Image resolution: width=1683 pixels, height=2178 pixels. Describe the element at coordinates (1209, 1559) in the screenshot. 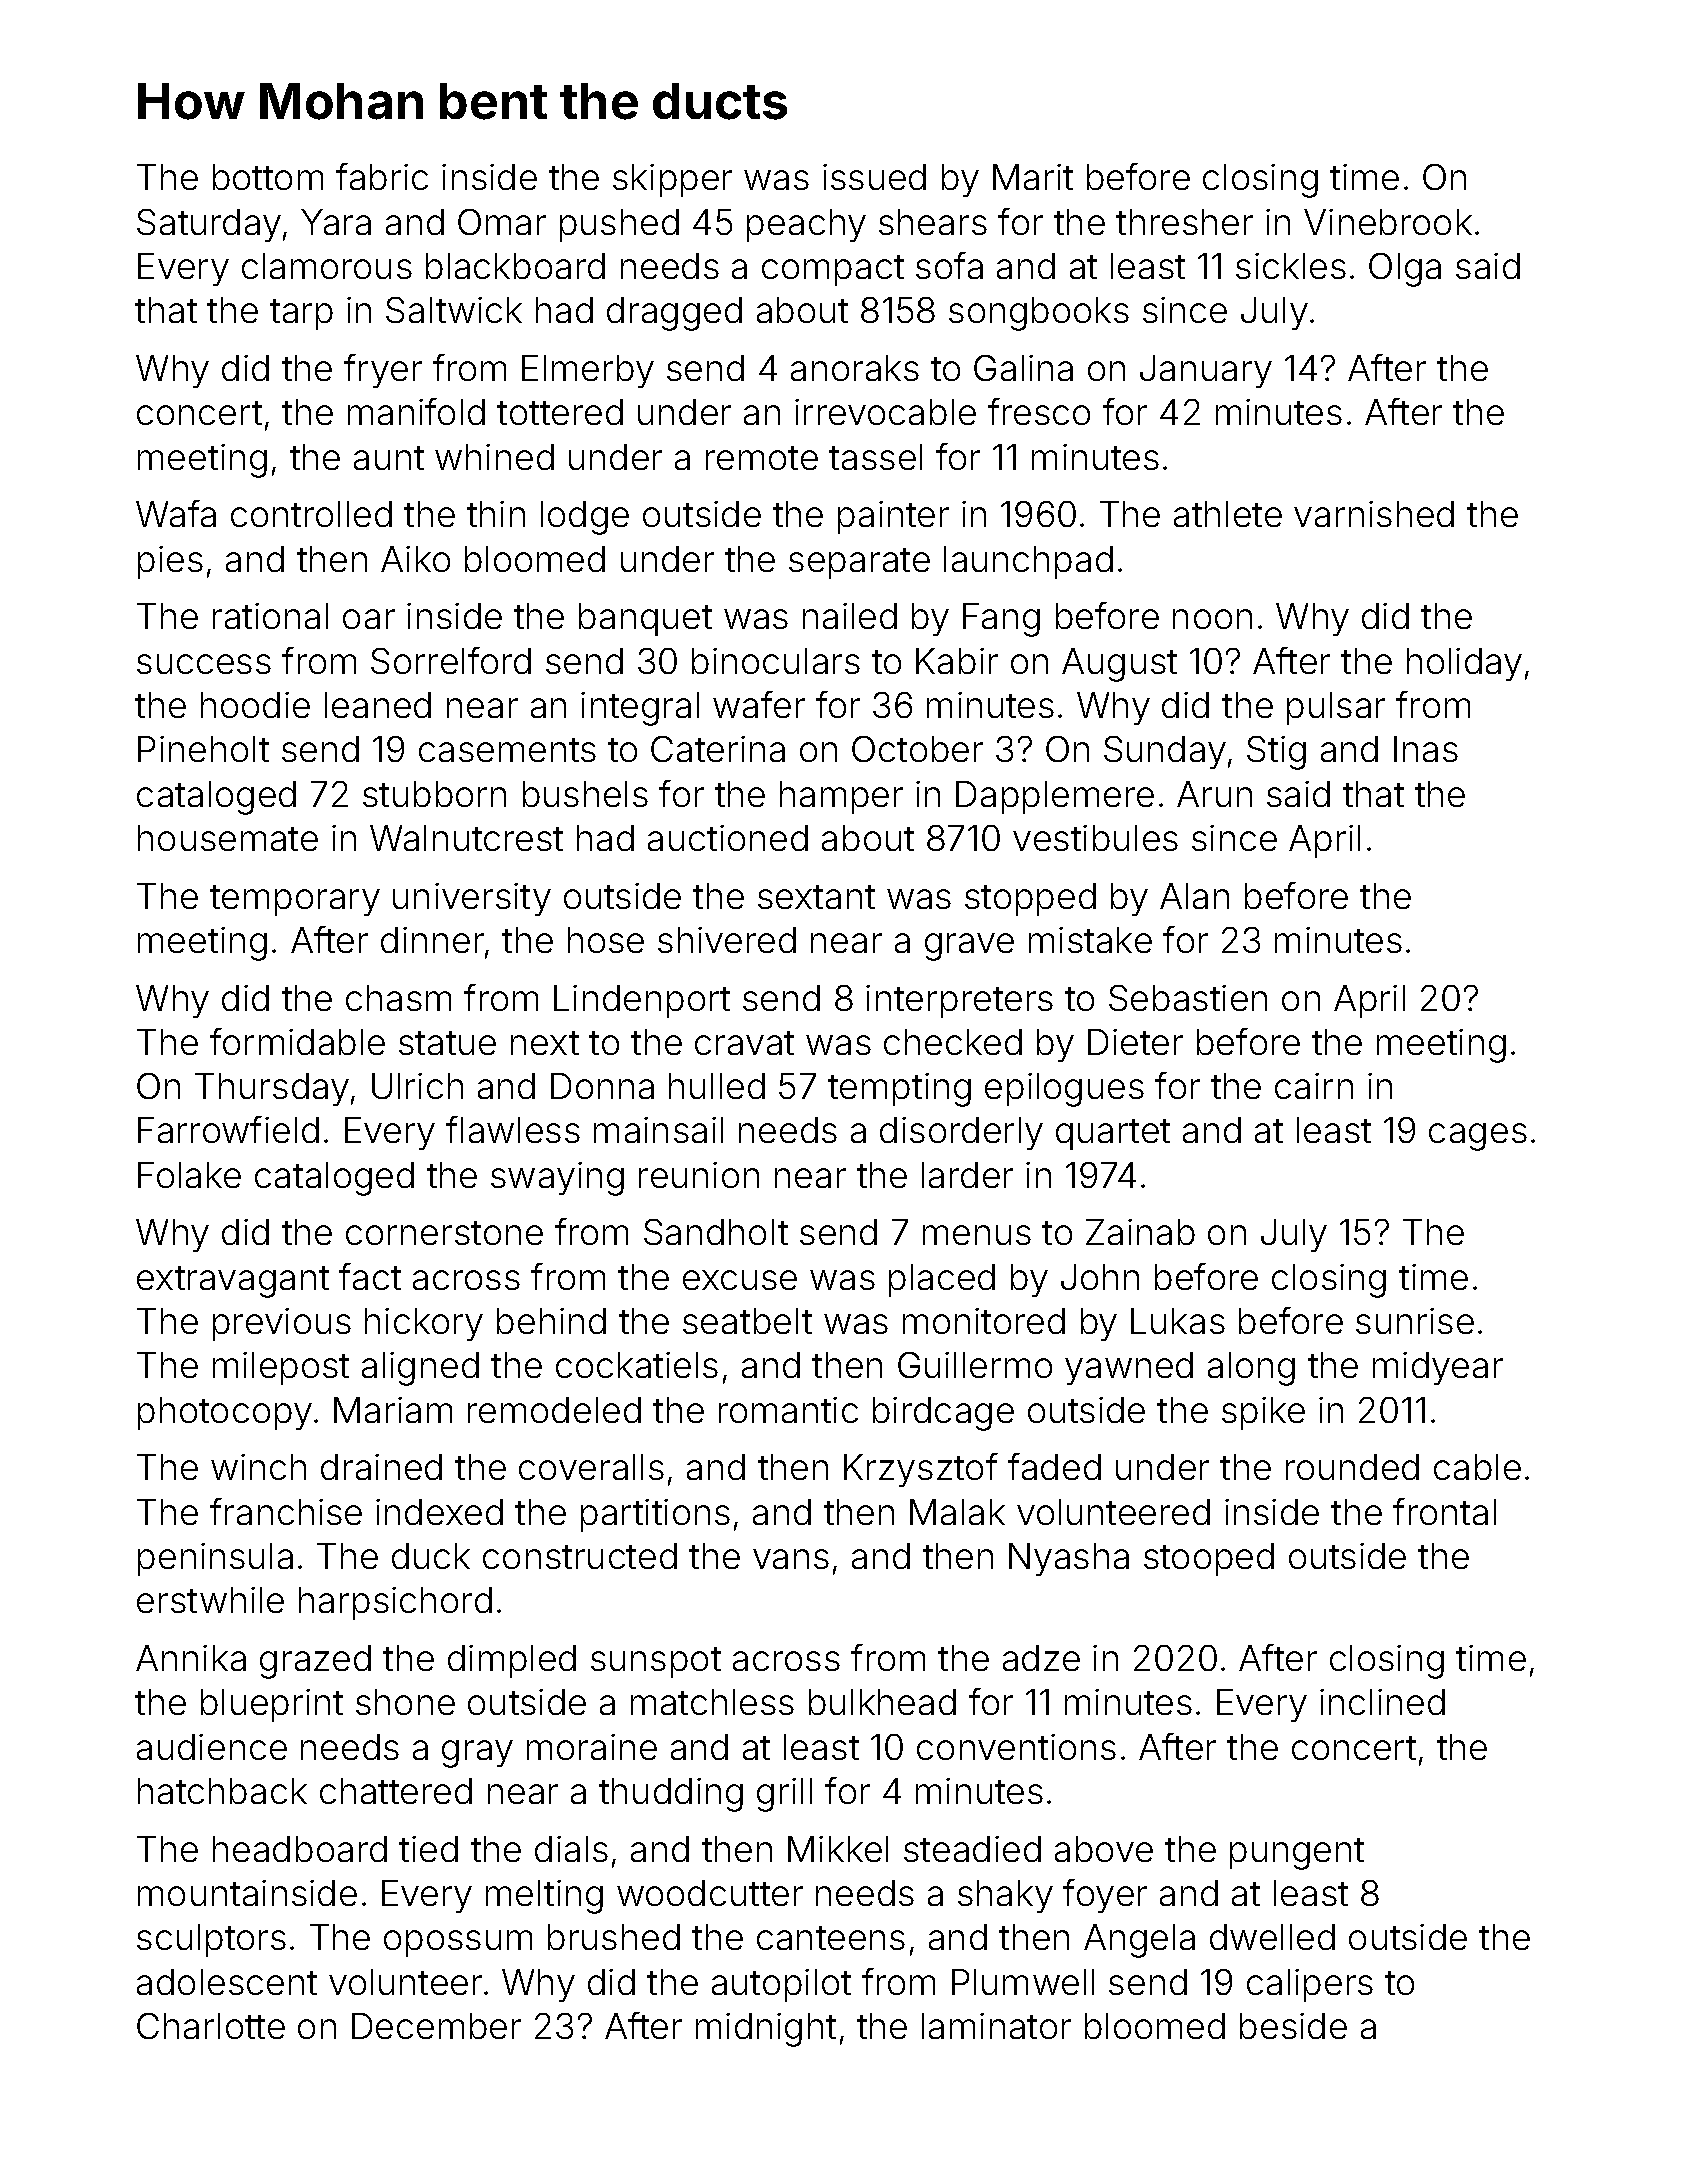

I see `stooped` at that location.
